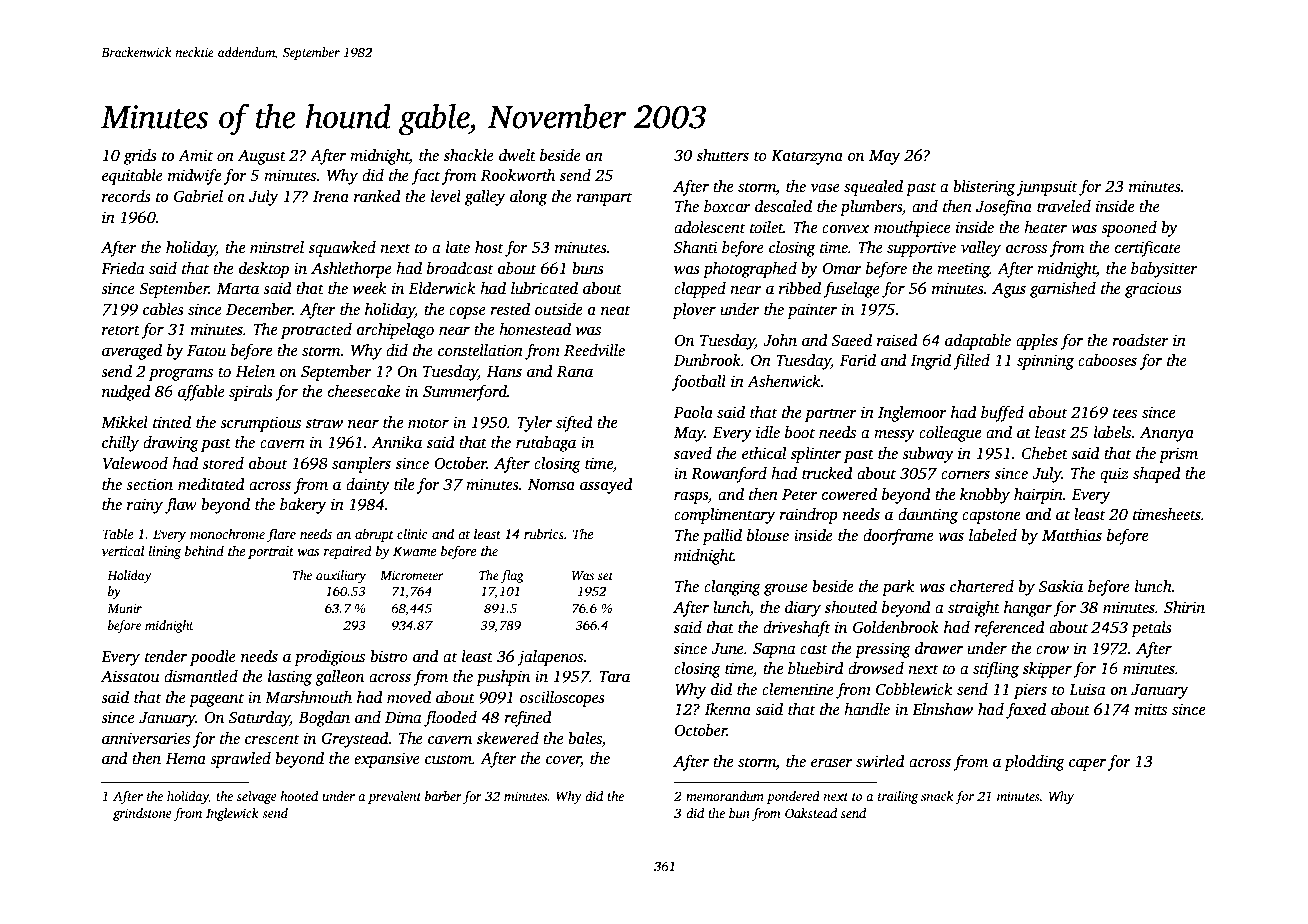 This screenshot has width=1308, height=924. Describe the element at coordinates (723, 155) in the screenshot. I see `shutters` at that location.
